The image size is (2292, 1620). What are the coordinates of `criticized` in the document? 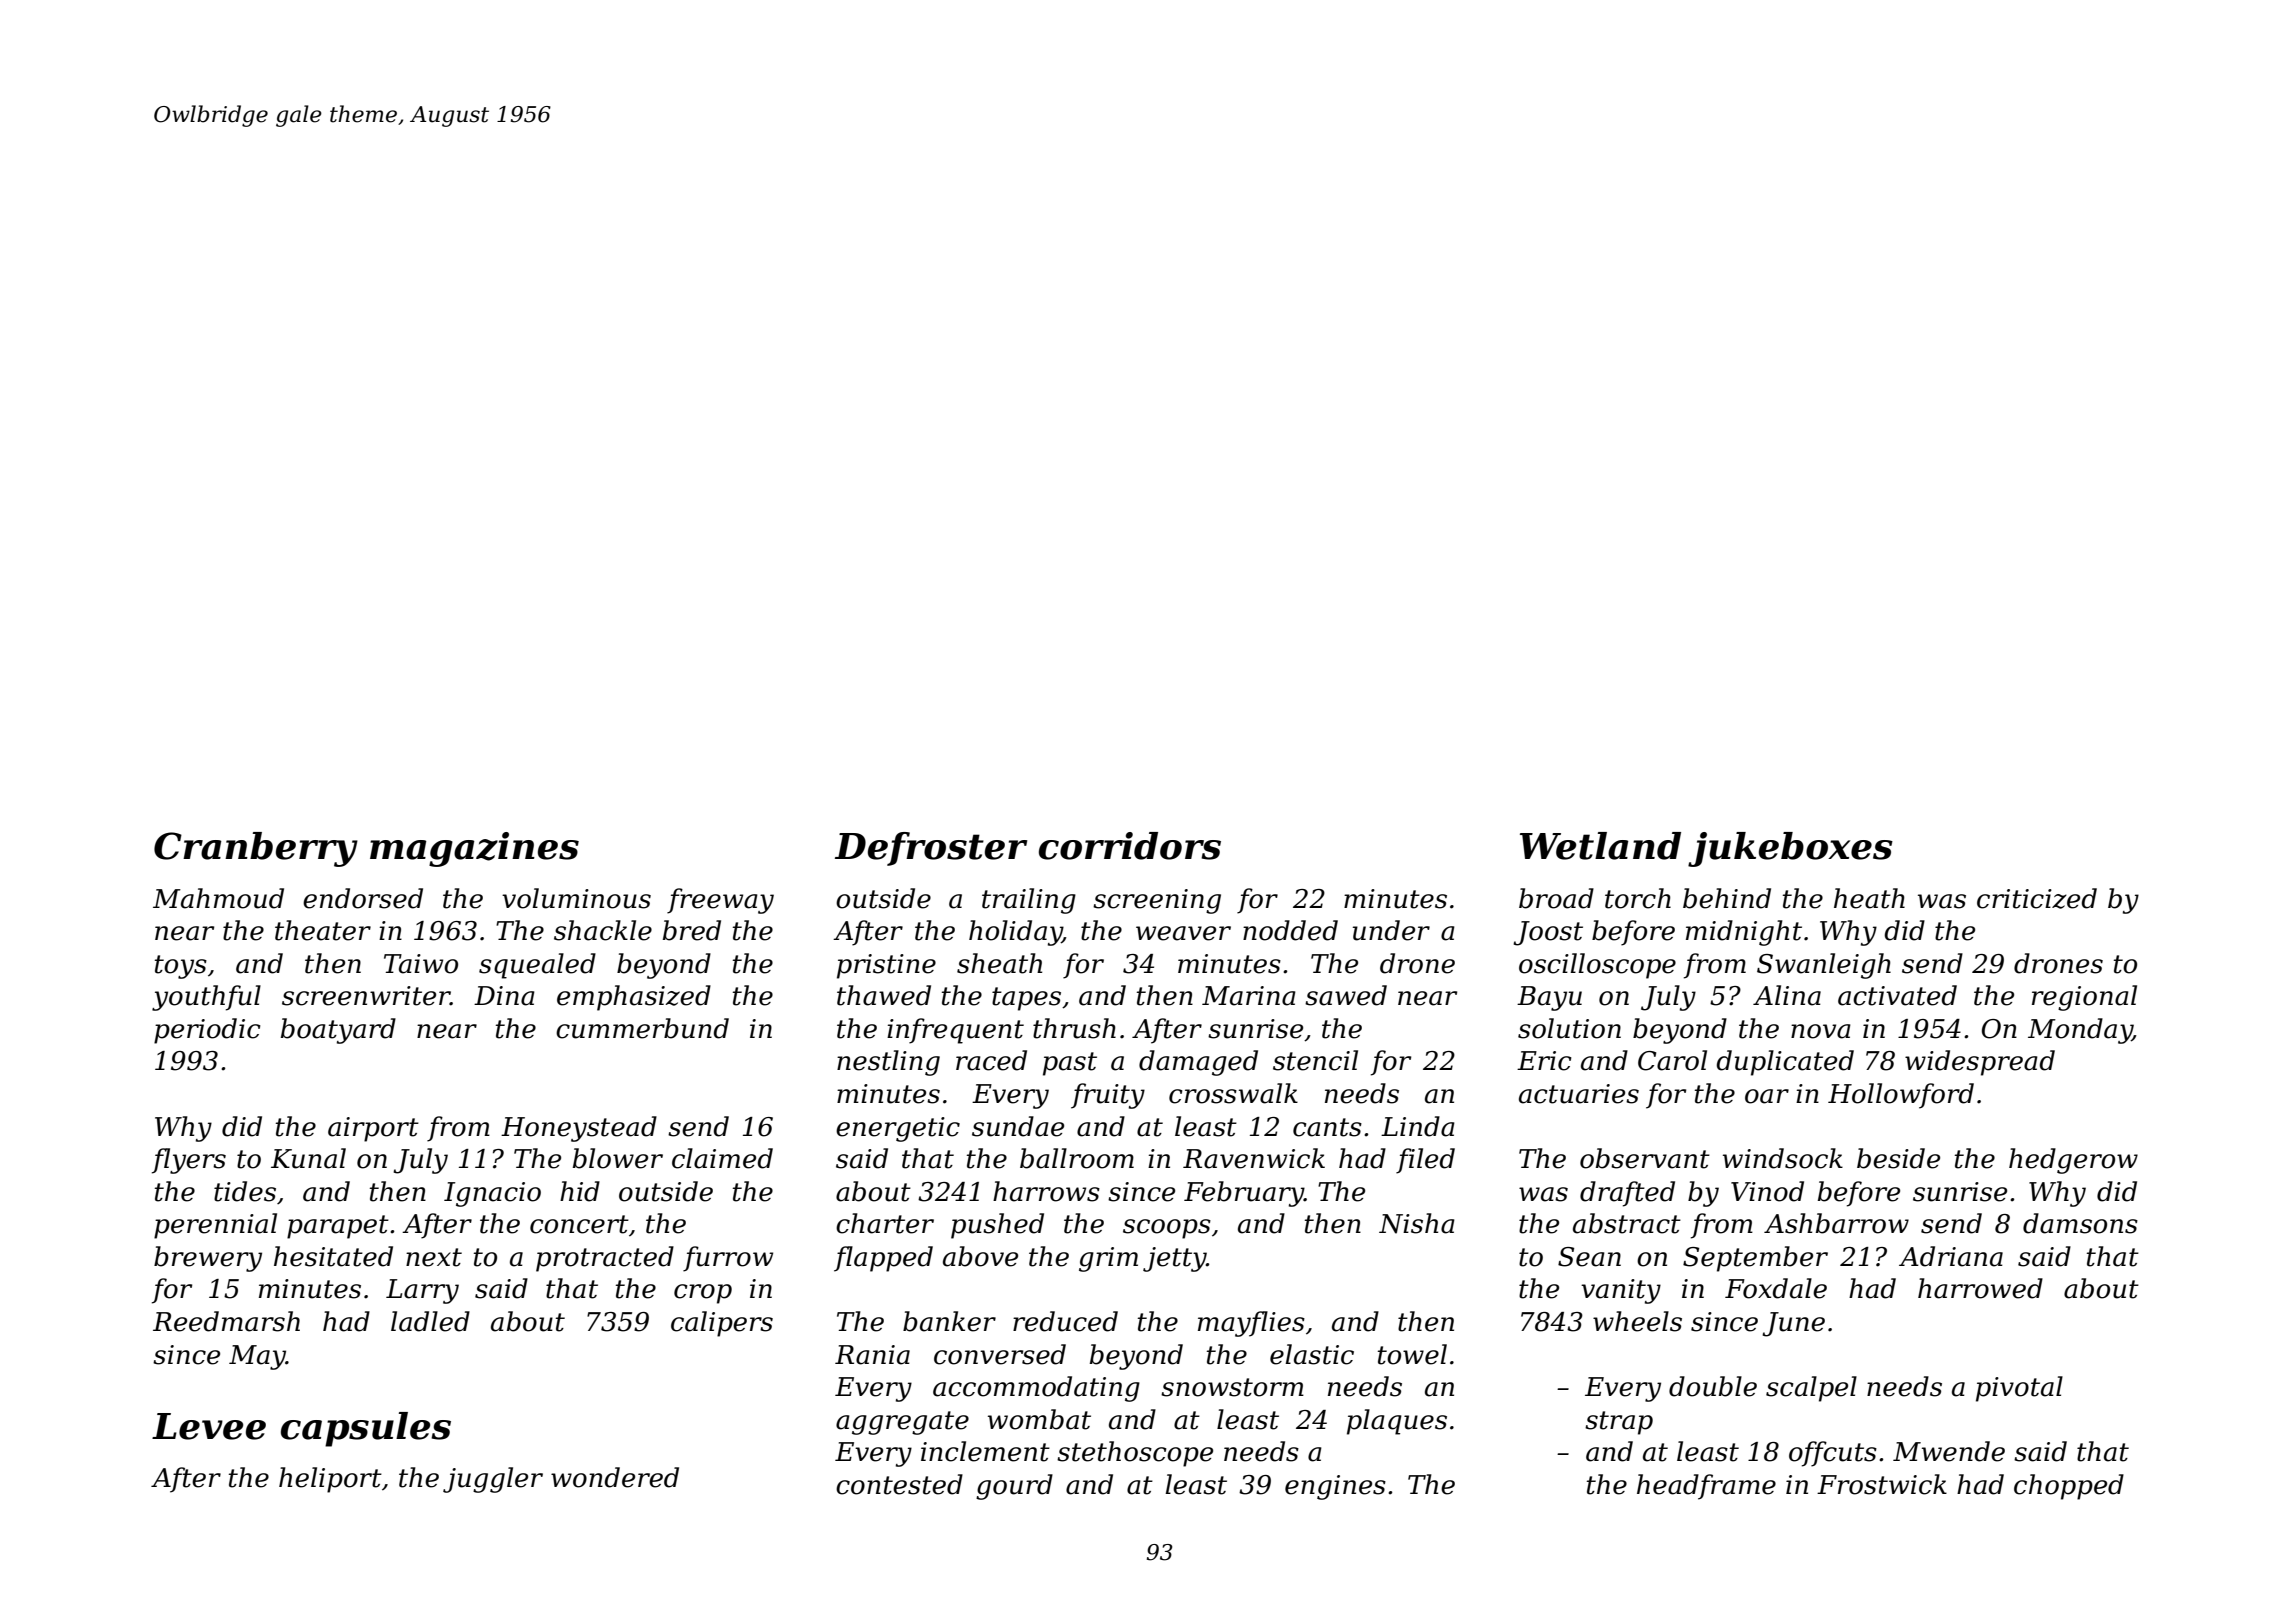 It's located at (2037, 898).
